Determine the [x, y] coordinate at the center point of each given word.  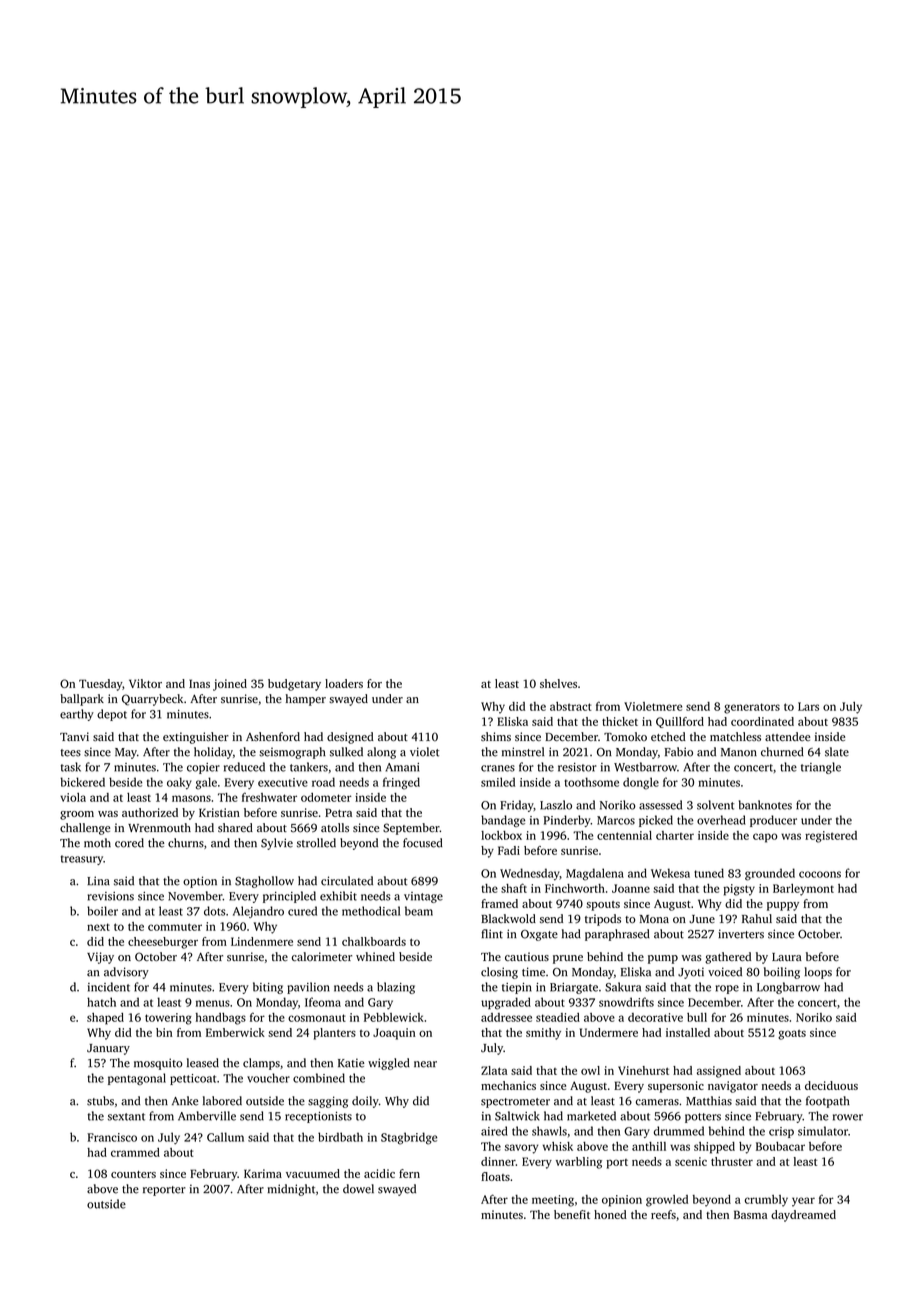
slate [837, 752]
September [411, 829]
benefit [572, 1214]
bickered [82, 782]
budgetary [294, 685]
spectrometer [515, 1103]
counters [133, 1174]
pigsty [739, 890]
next [98, 927]
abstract [571, 706]
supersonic [676, 1087]
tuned [709, 873]
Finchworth [575, 888]
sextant [126, 1117]
